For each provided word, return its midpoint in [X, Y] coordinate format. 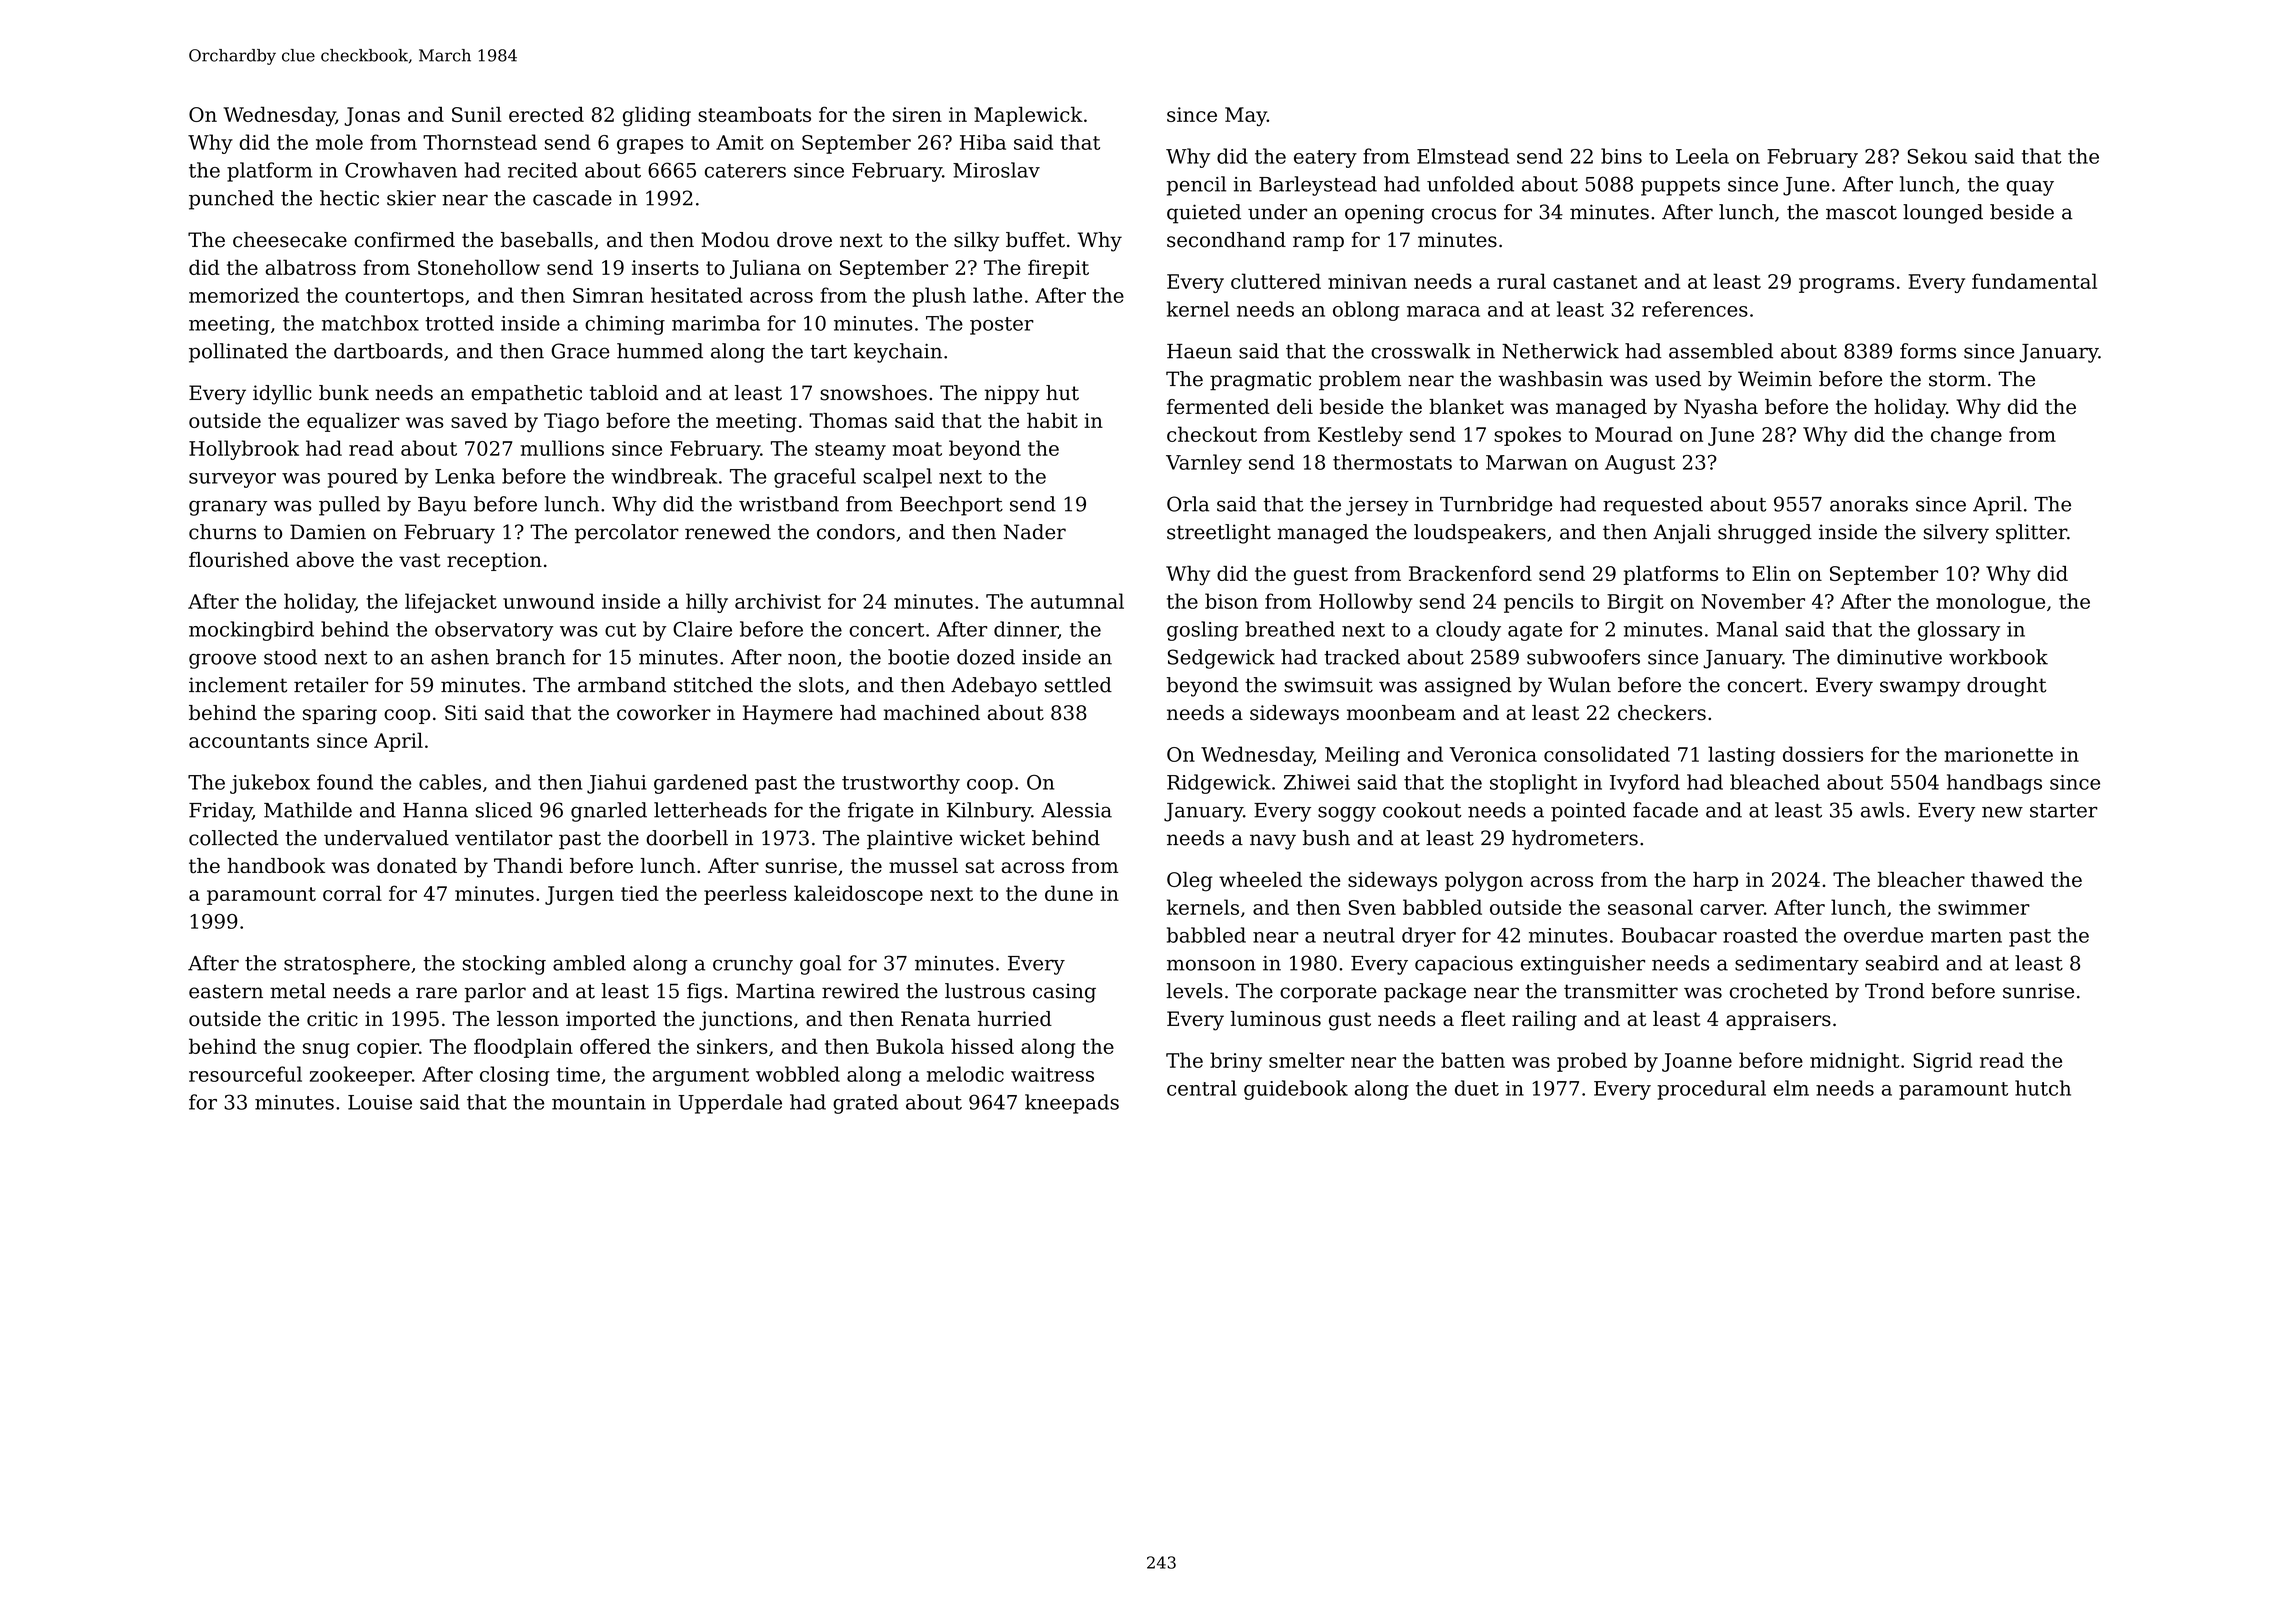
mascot [1861, 212]
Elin [1771, 573]
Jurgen [579, 895]
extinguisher [1583, 965]
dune [1069, 893]
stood [290, 657]
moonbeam [1401, 713]
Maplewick [1028, 116]
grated [865, 1104]
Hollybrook [244, 450]
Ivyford [1645, 784]
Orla [1188, 504]
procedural [1711, 1090]
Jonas [372, 116]
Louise [380, 1102]
